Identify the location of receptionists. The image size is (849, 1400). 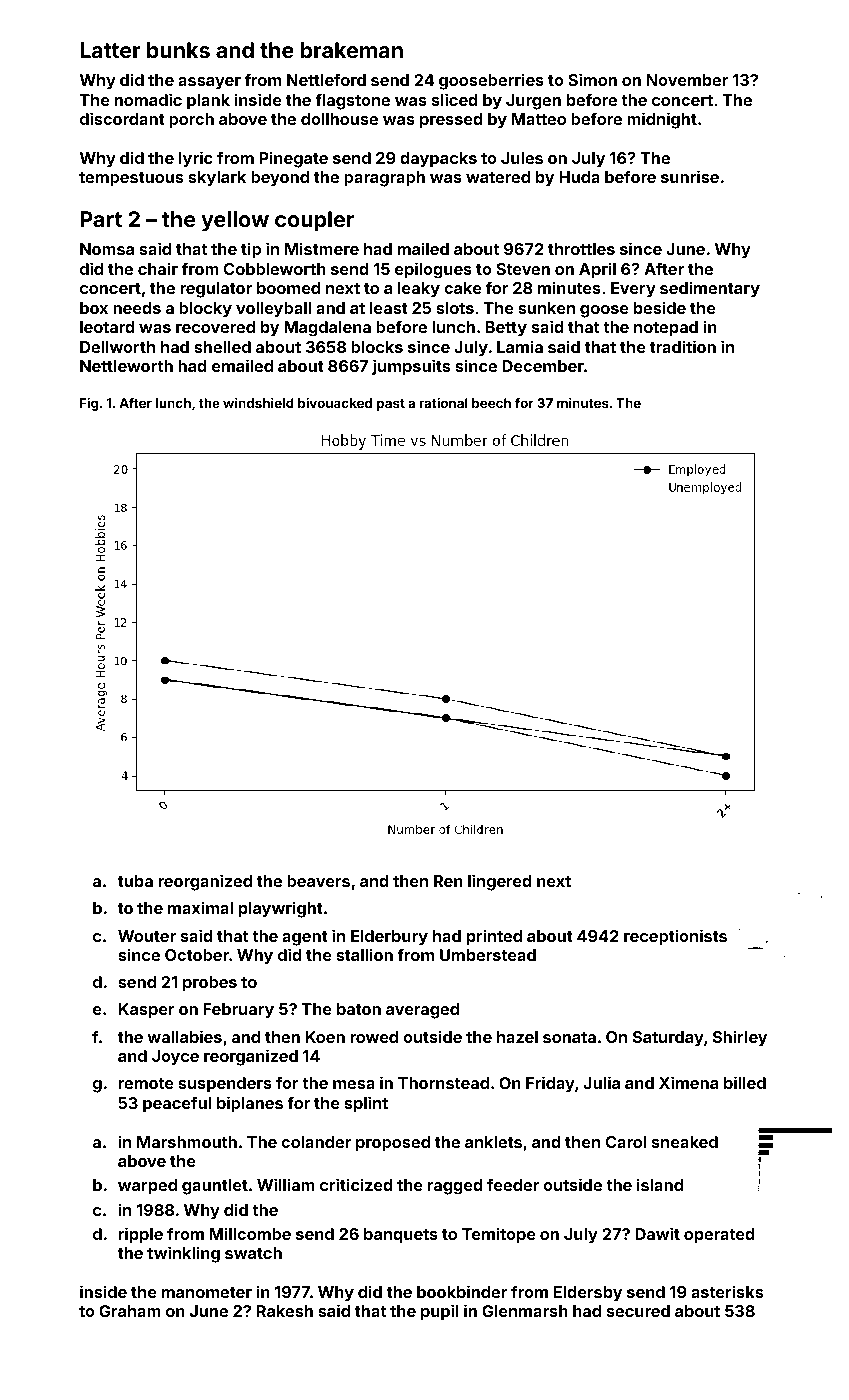
(675, 937).
